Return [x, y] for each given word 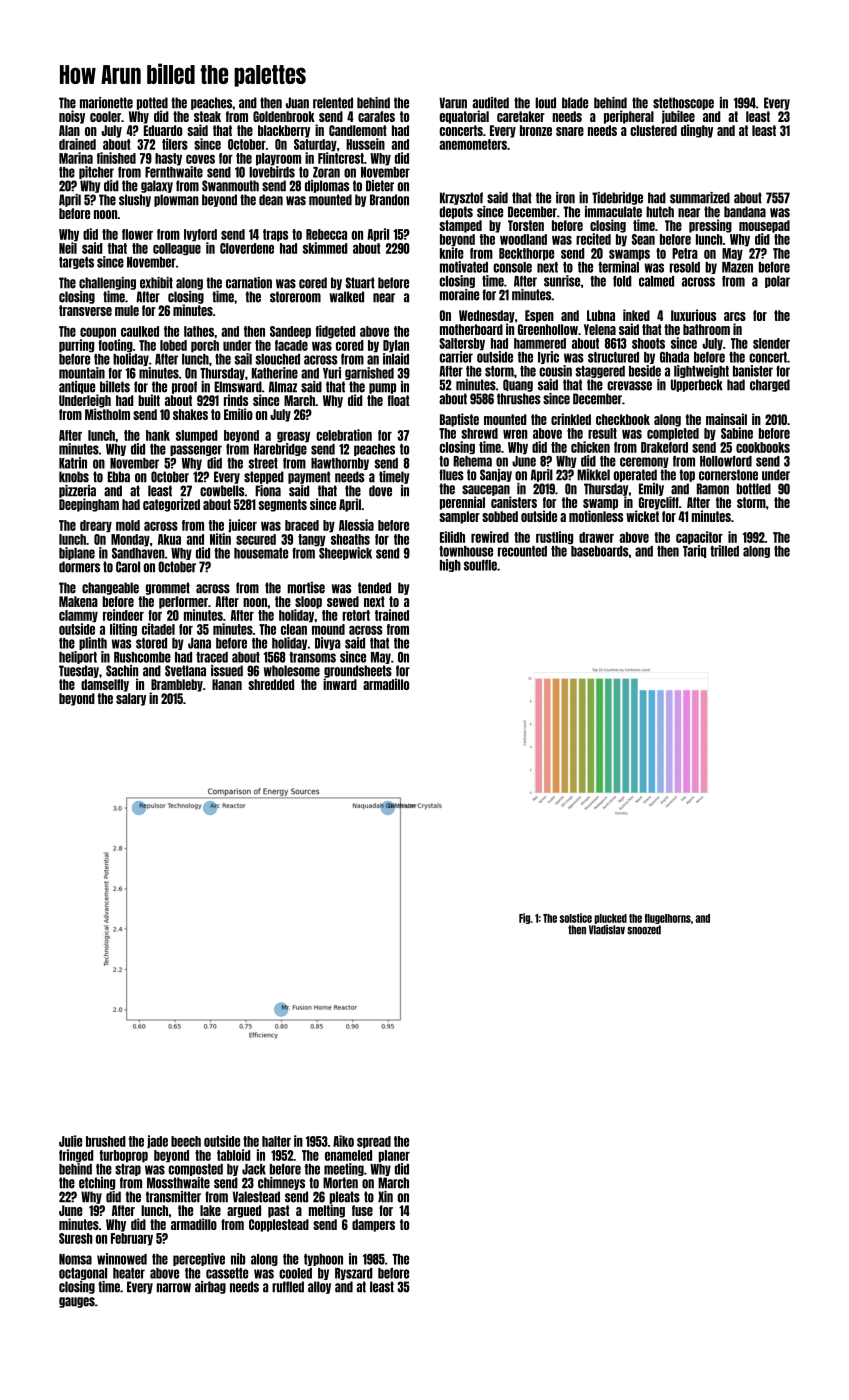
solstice [576, 918]
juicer [242, 526]
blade [575, 103]
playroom [278, 159]
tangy [312, 540]
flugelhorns [668, 919]
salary [131, 699]
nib [238, 1259]
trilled [724, 551]
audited [490, 103]
